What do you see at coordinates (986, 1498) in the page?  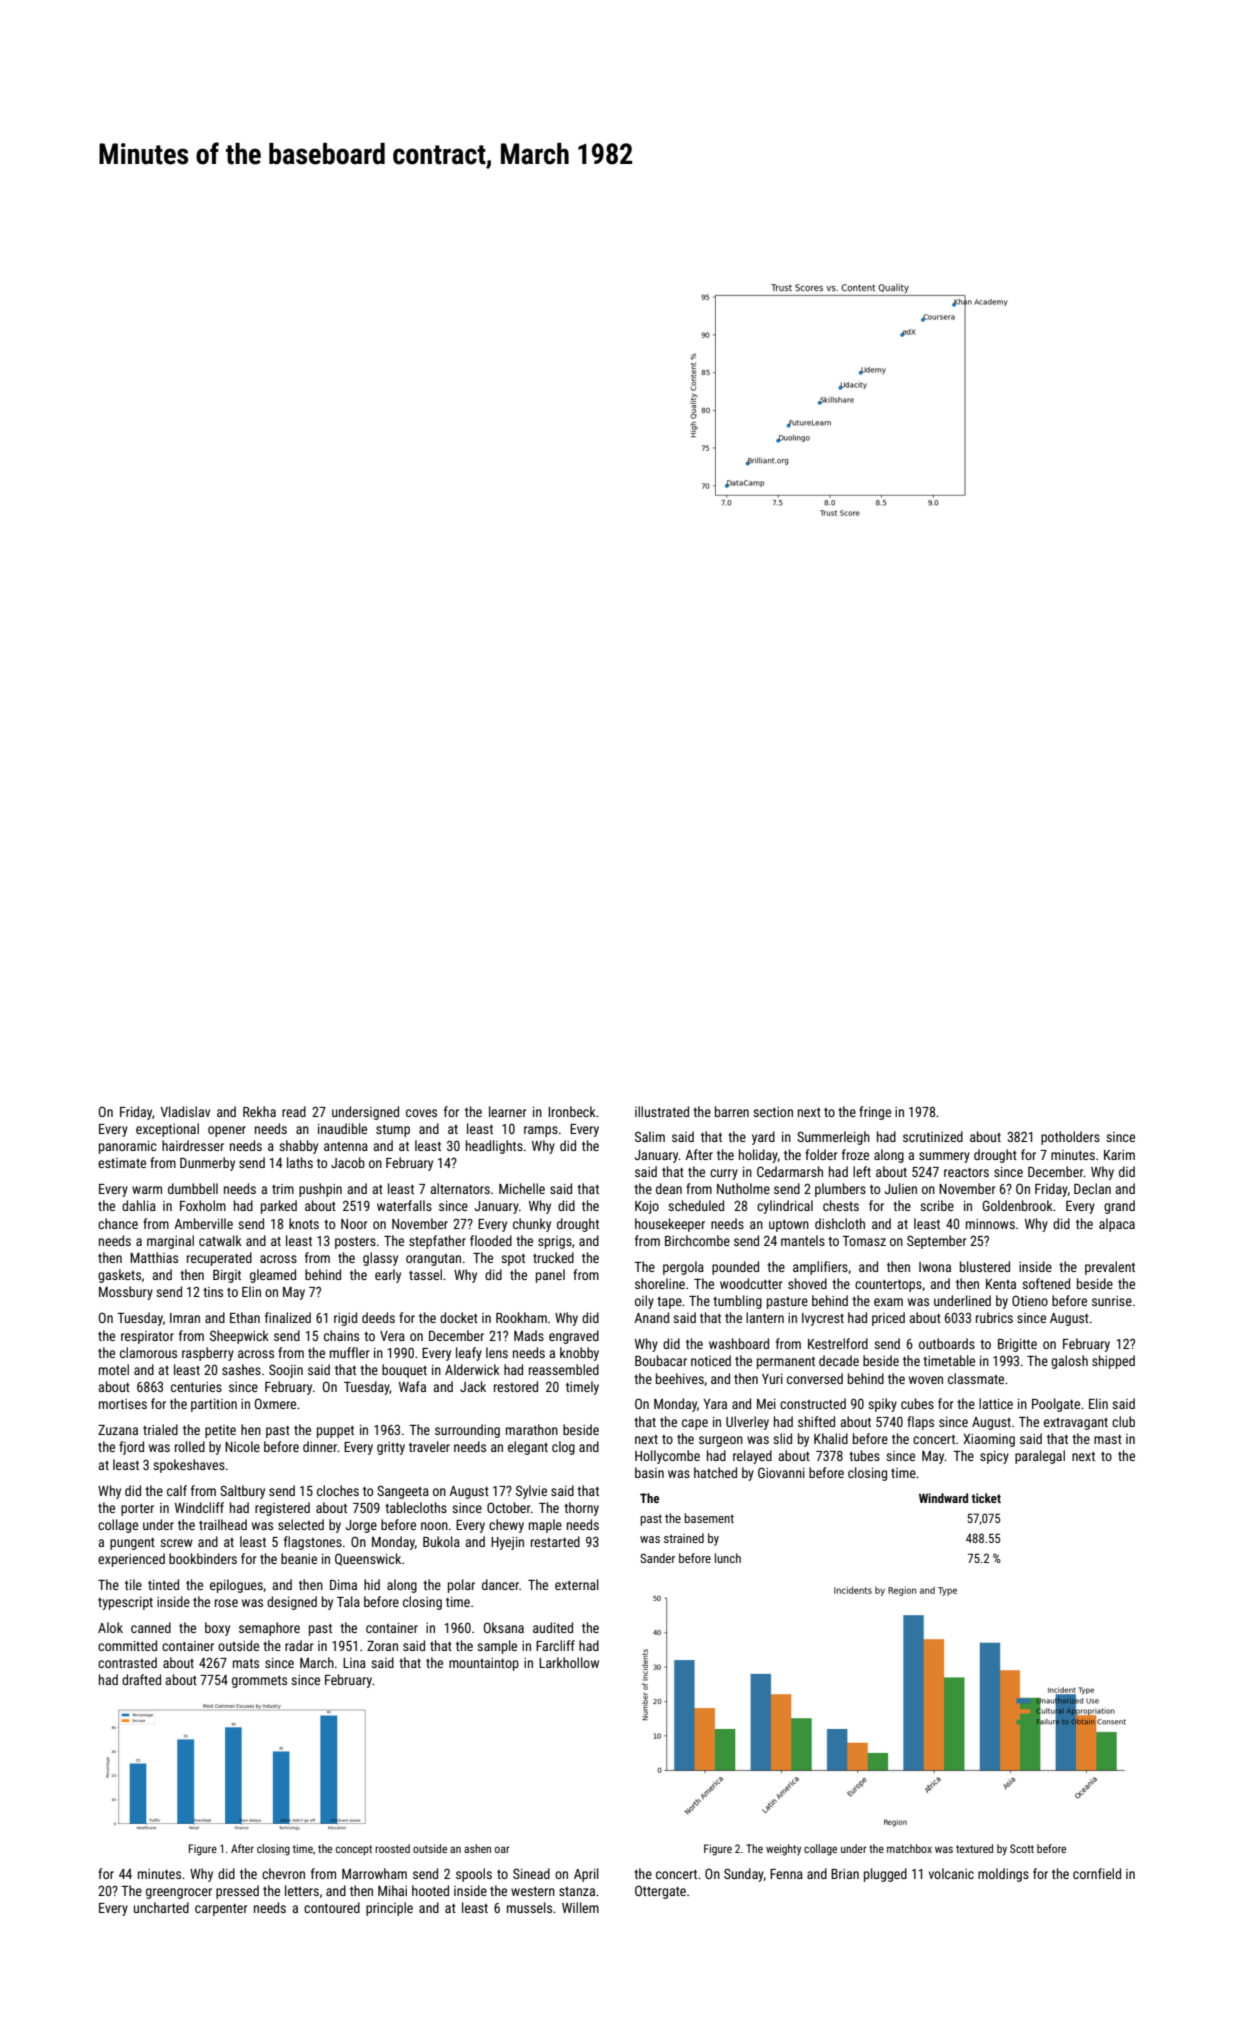 I see `ticket` at bounding box center [986, 1498].
